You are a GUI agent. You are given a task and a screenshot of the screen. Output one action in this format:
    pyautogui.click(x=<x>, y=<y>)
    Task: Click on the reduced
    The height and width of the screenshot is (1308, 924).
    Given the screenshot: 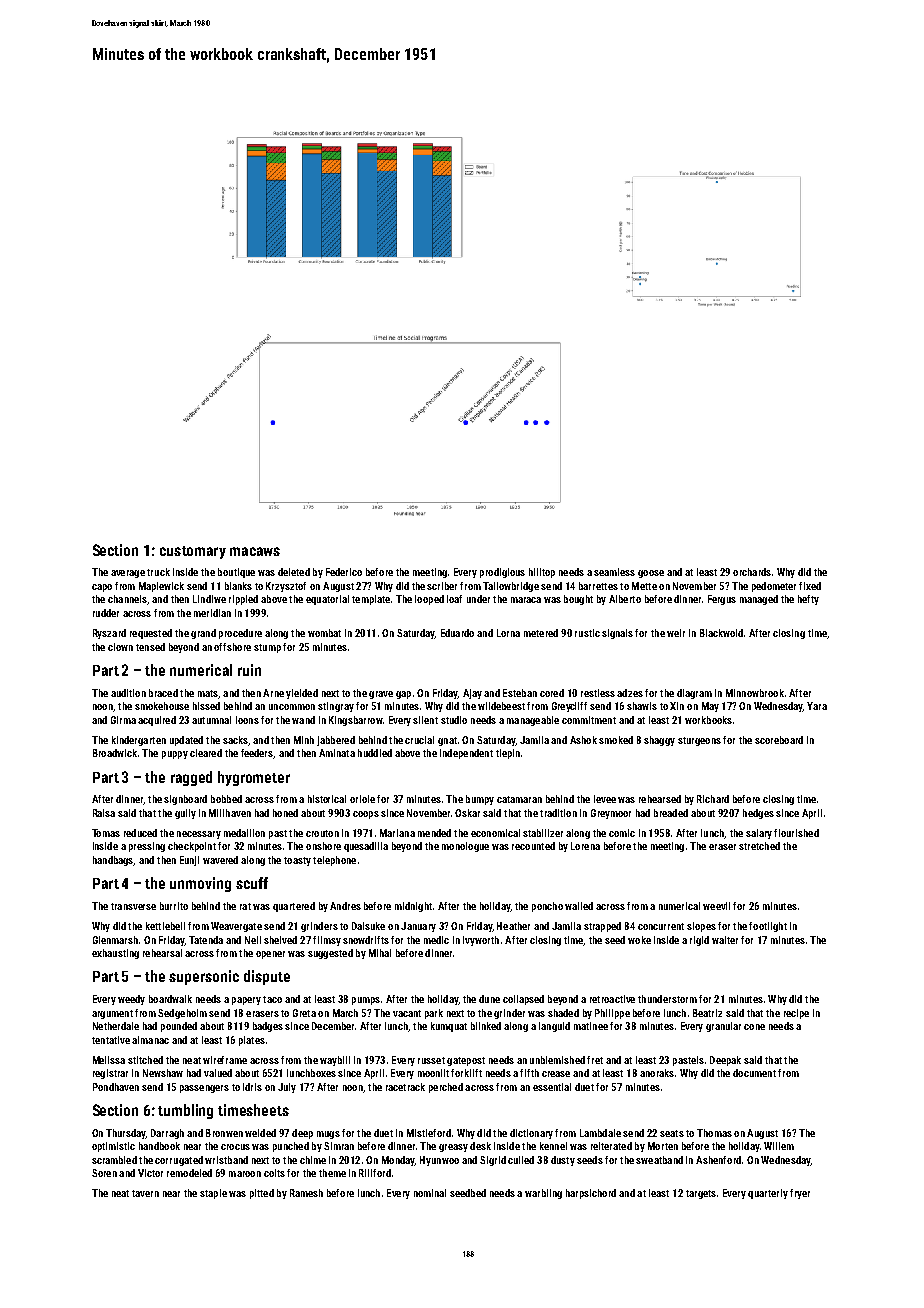 What is the action you would take?
    pyautogui.click(x=140, y=833)
